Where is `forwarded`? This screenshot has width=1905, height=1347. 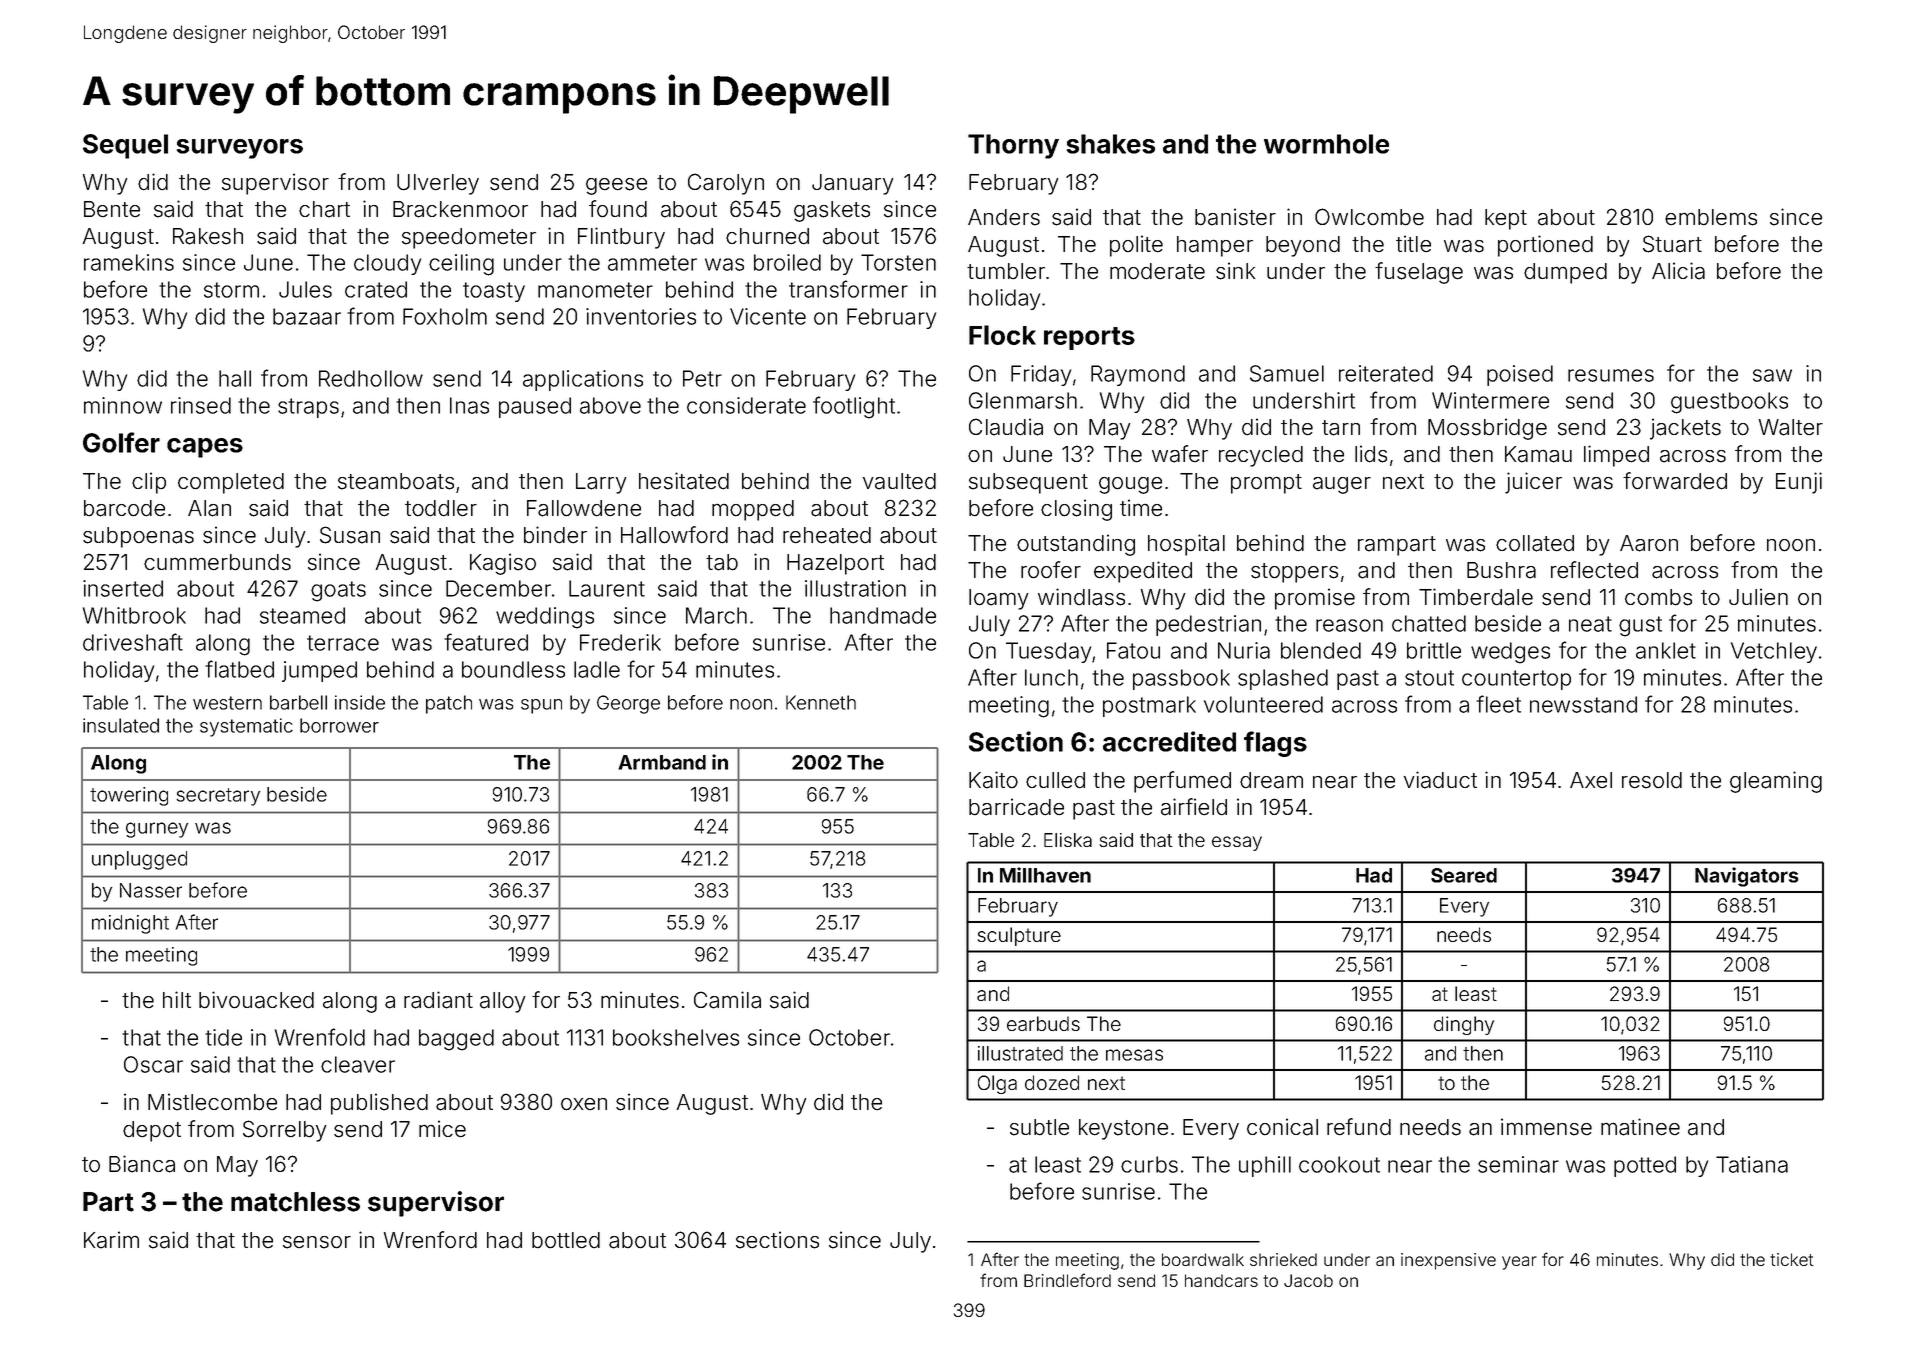 forwarded is located at coordinates (1675, 481).
